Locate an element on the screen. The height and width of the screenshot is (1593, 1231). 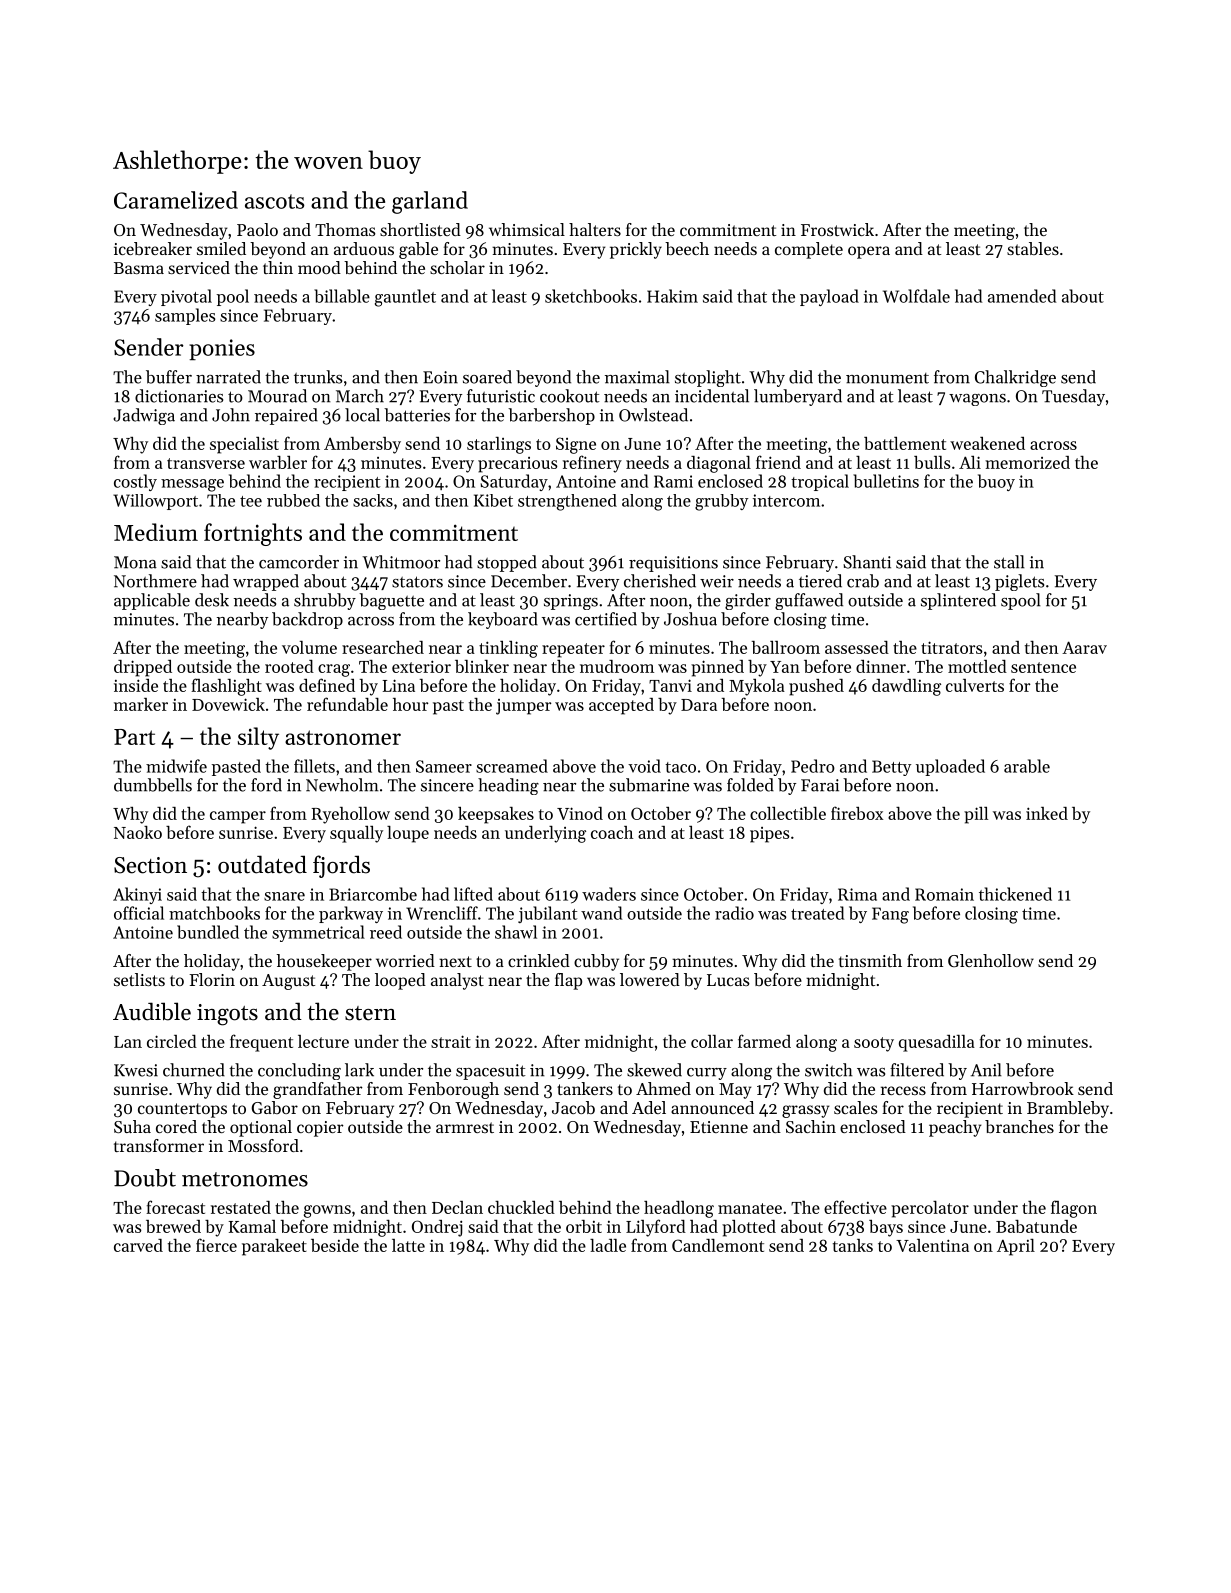
Frostwick is located at coordinates (837, 229).
